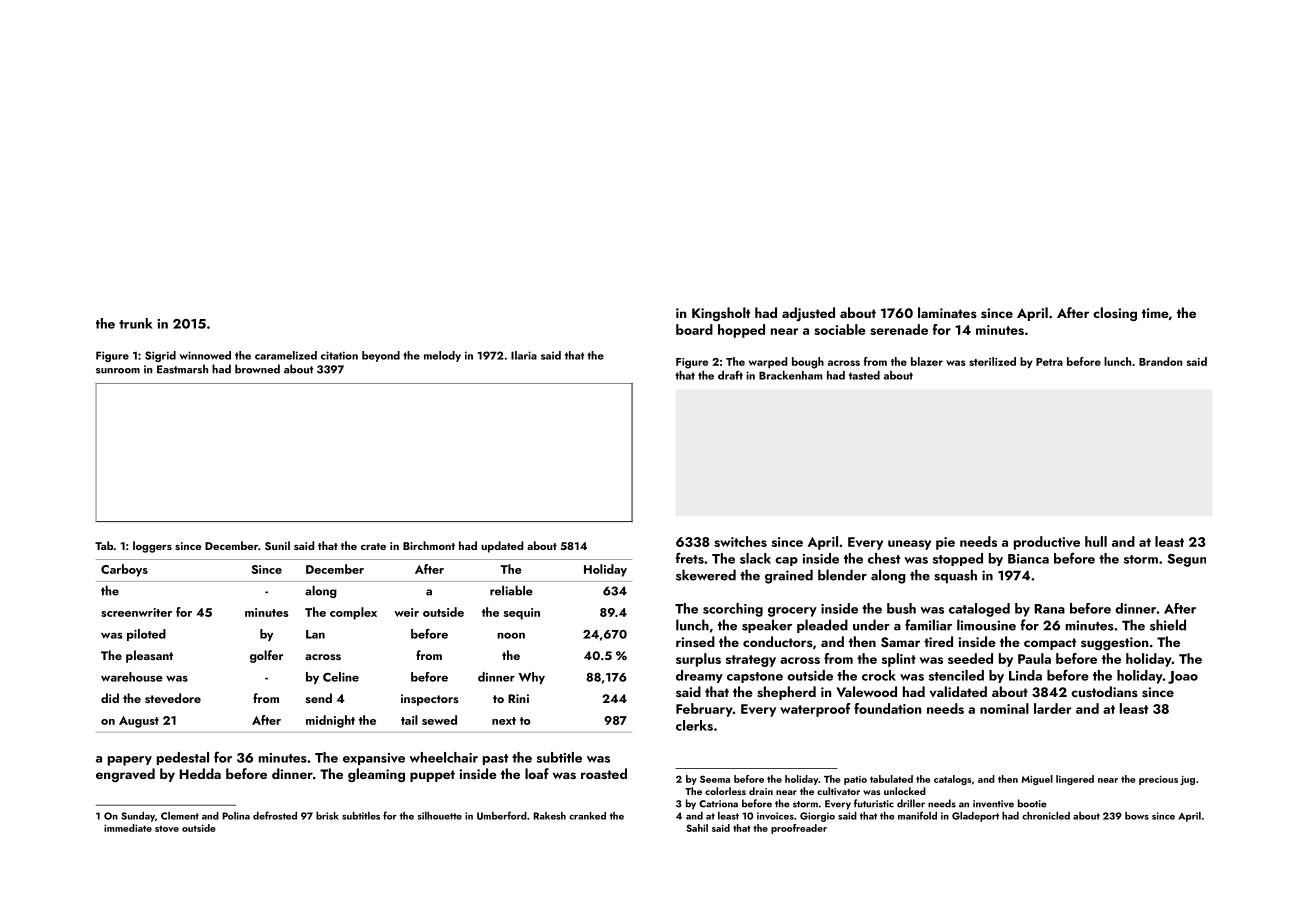 The image size is (1308, 924). What do you see at coordinates (173, 698) in the document?
I see `stevedore` at bounding box center [173, 698].
